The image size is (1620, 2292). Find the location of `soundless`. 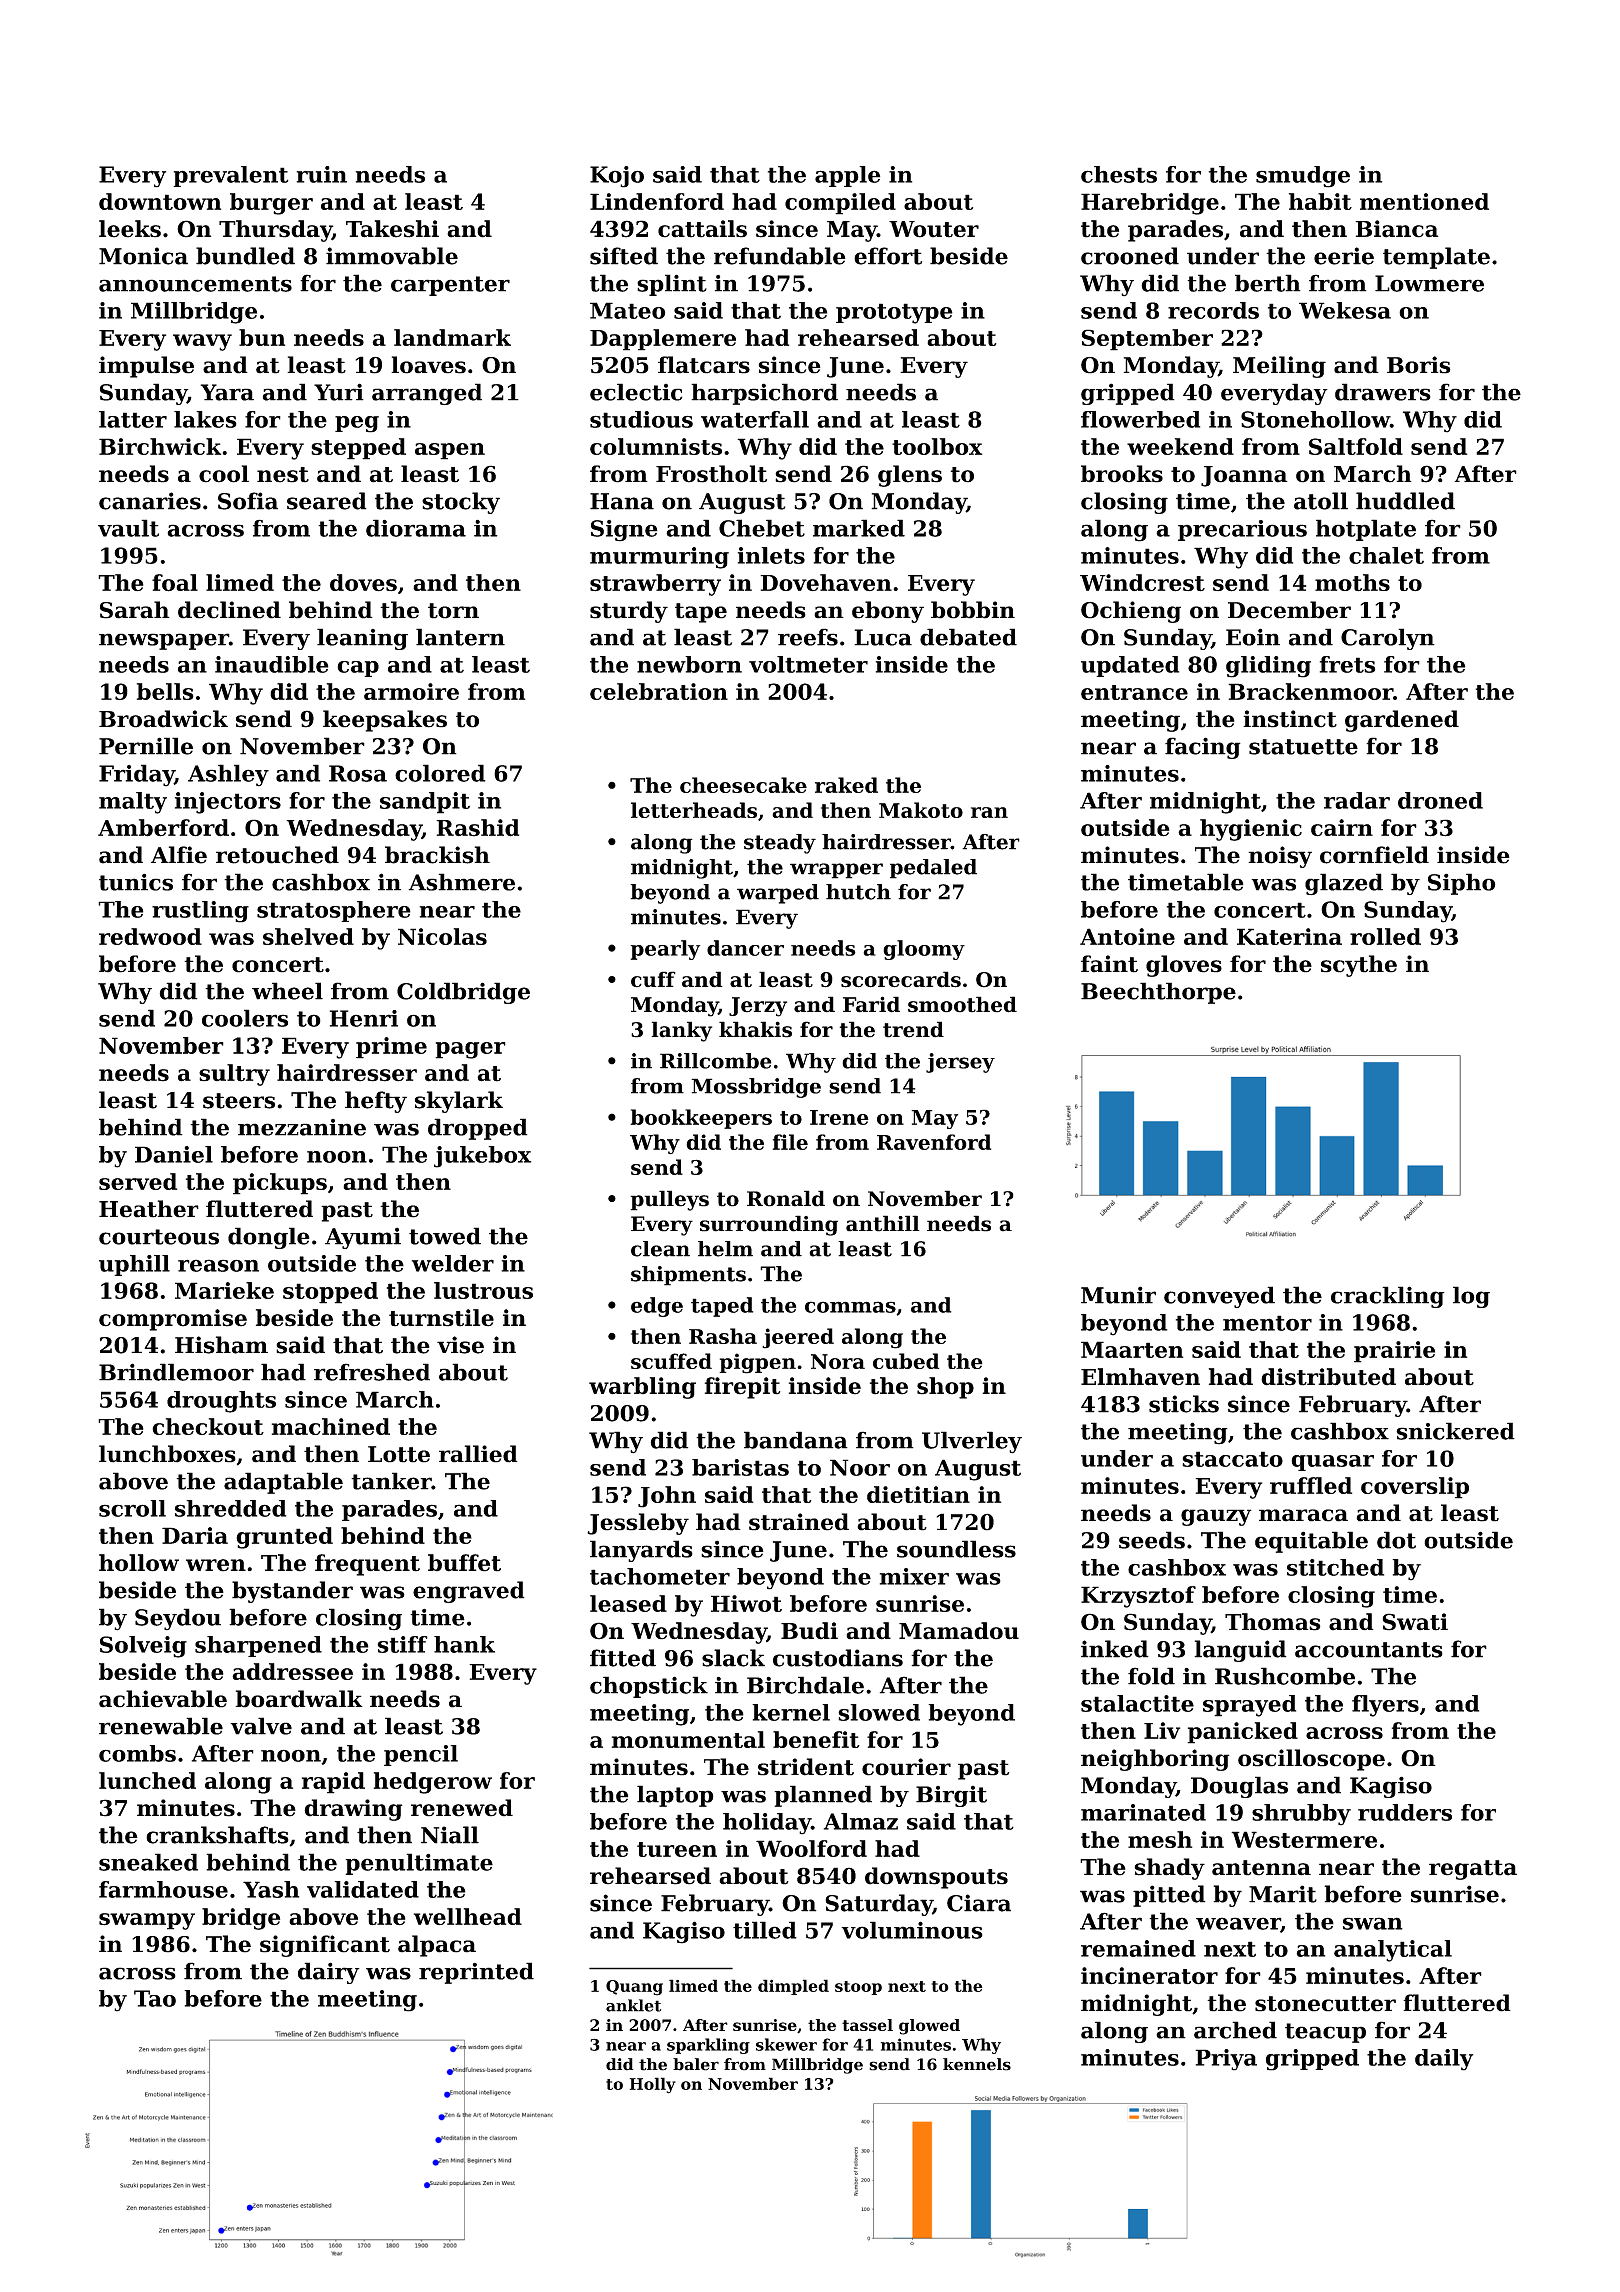

soundless is located at coordinates (956, 1549).
